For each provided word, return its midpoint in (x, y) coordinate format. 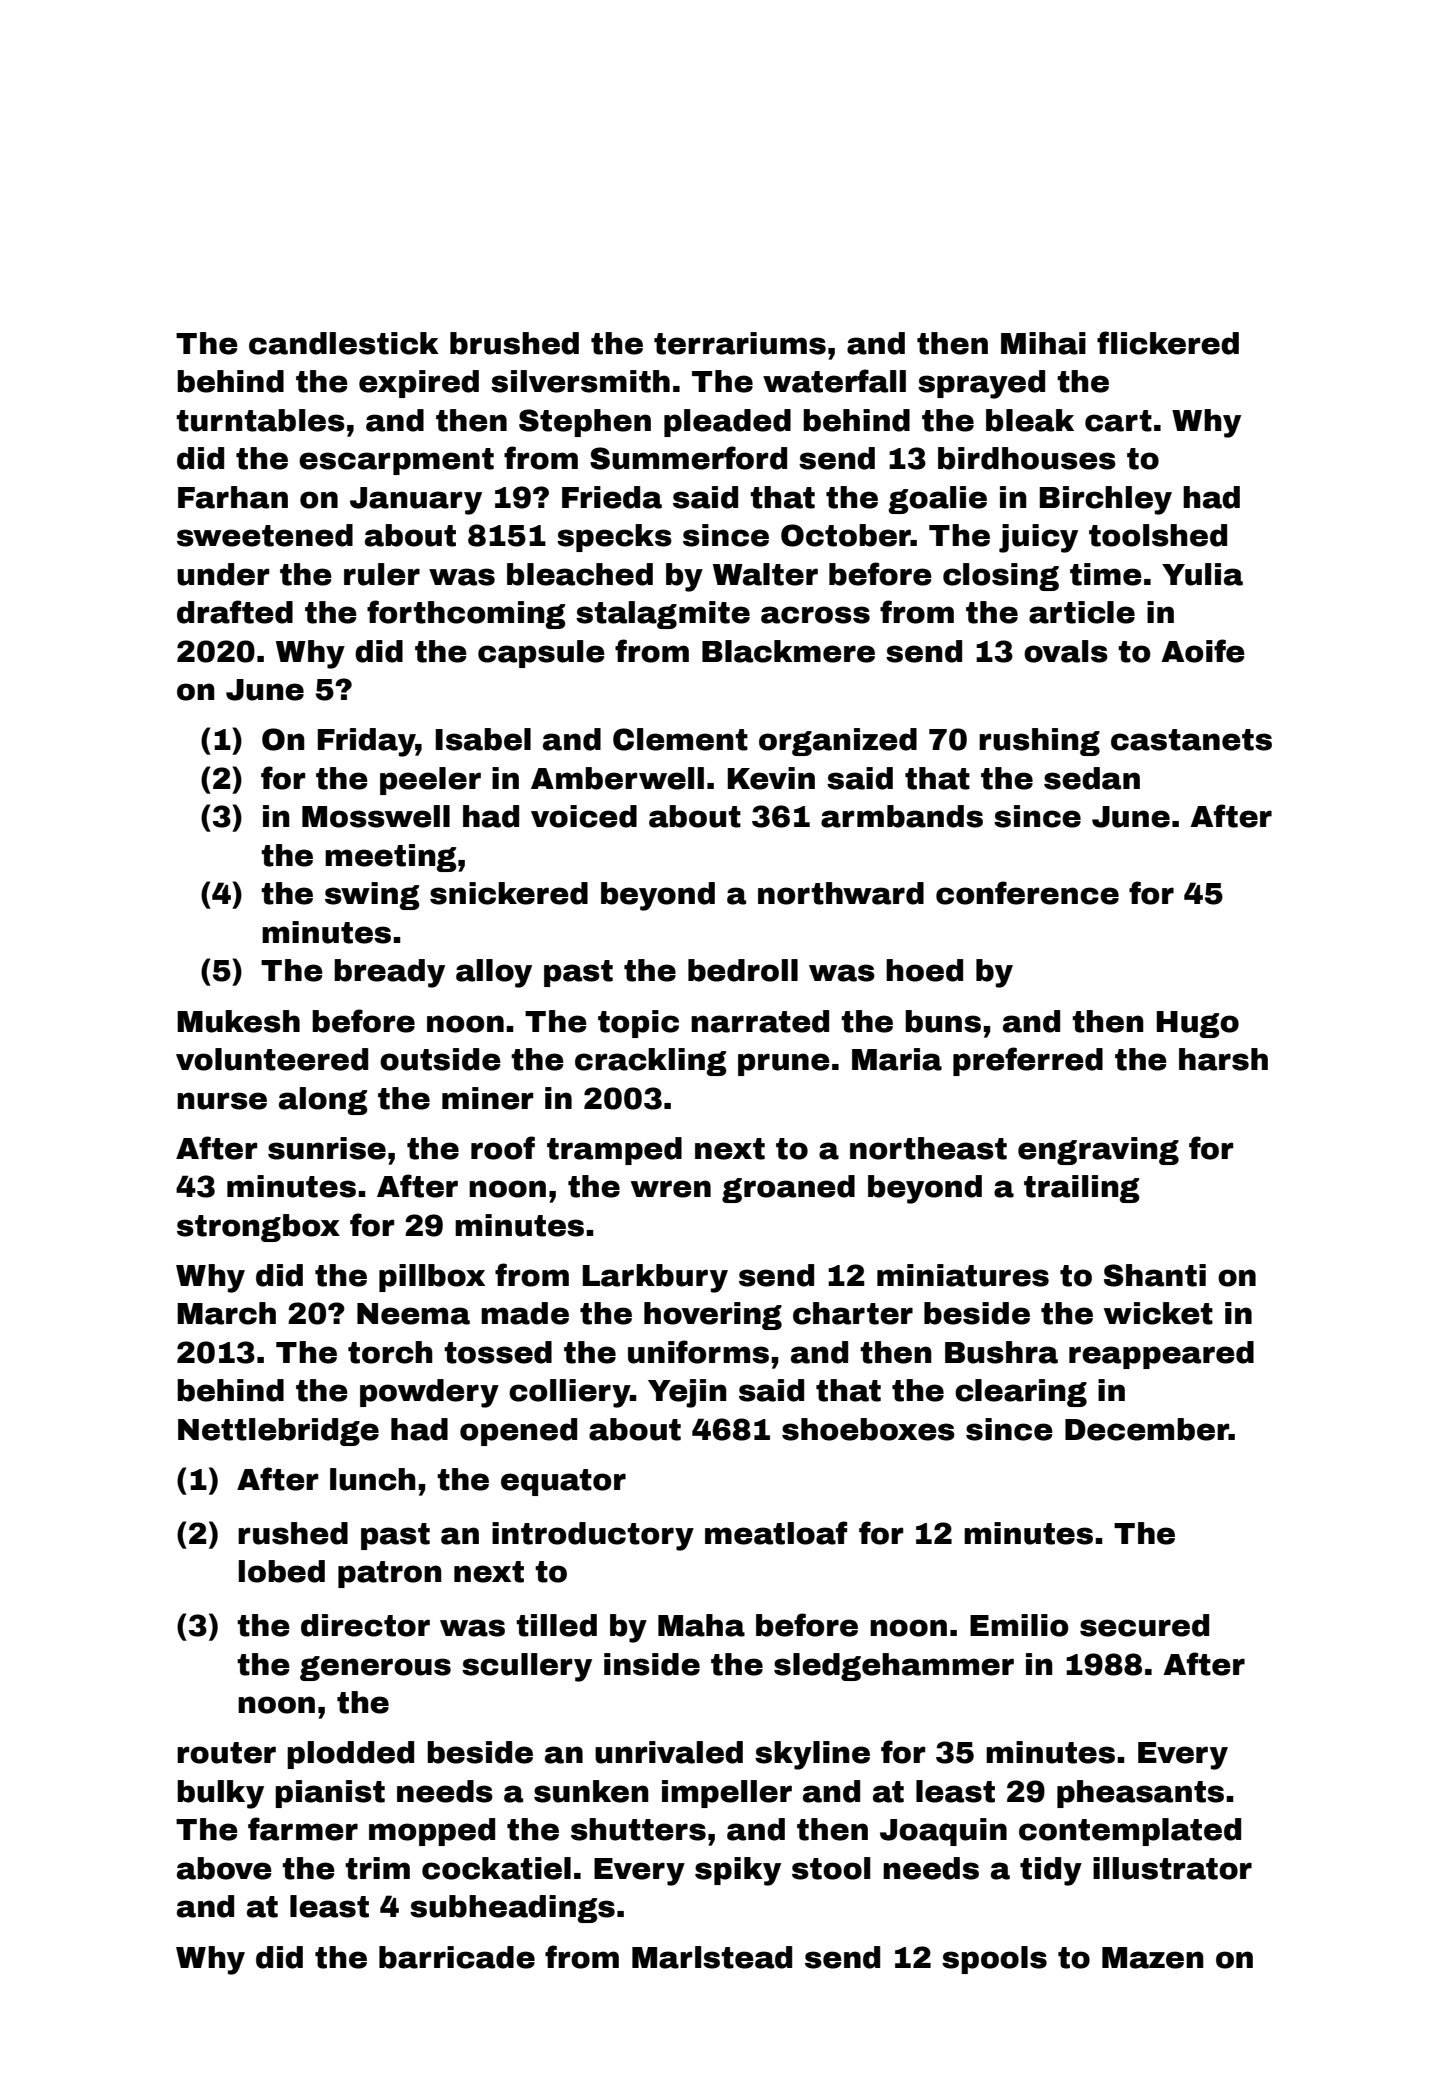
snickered (509, 893)
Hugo (1198, 1024)
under (223, 574)
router (226, 1753)
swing (372, 896)
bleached (580, 574)
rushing (1039, 742)
